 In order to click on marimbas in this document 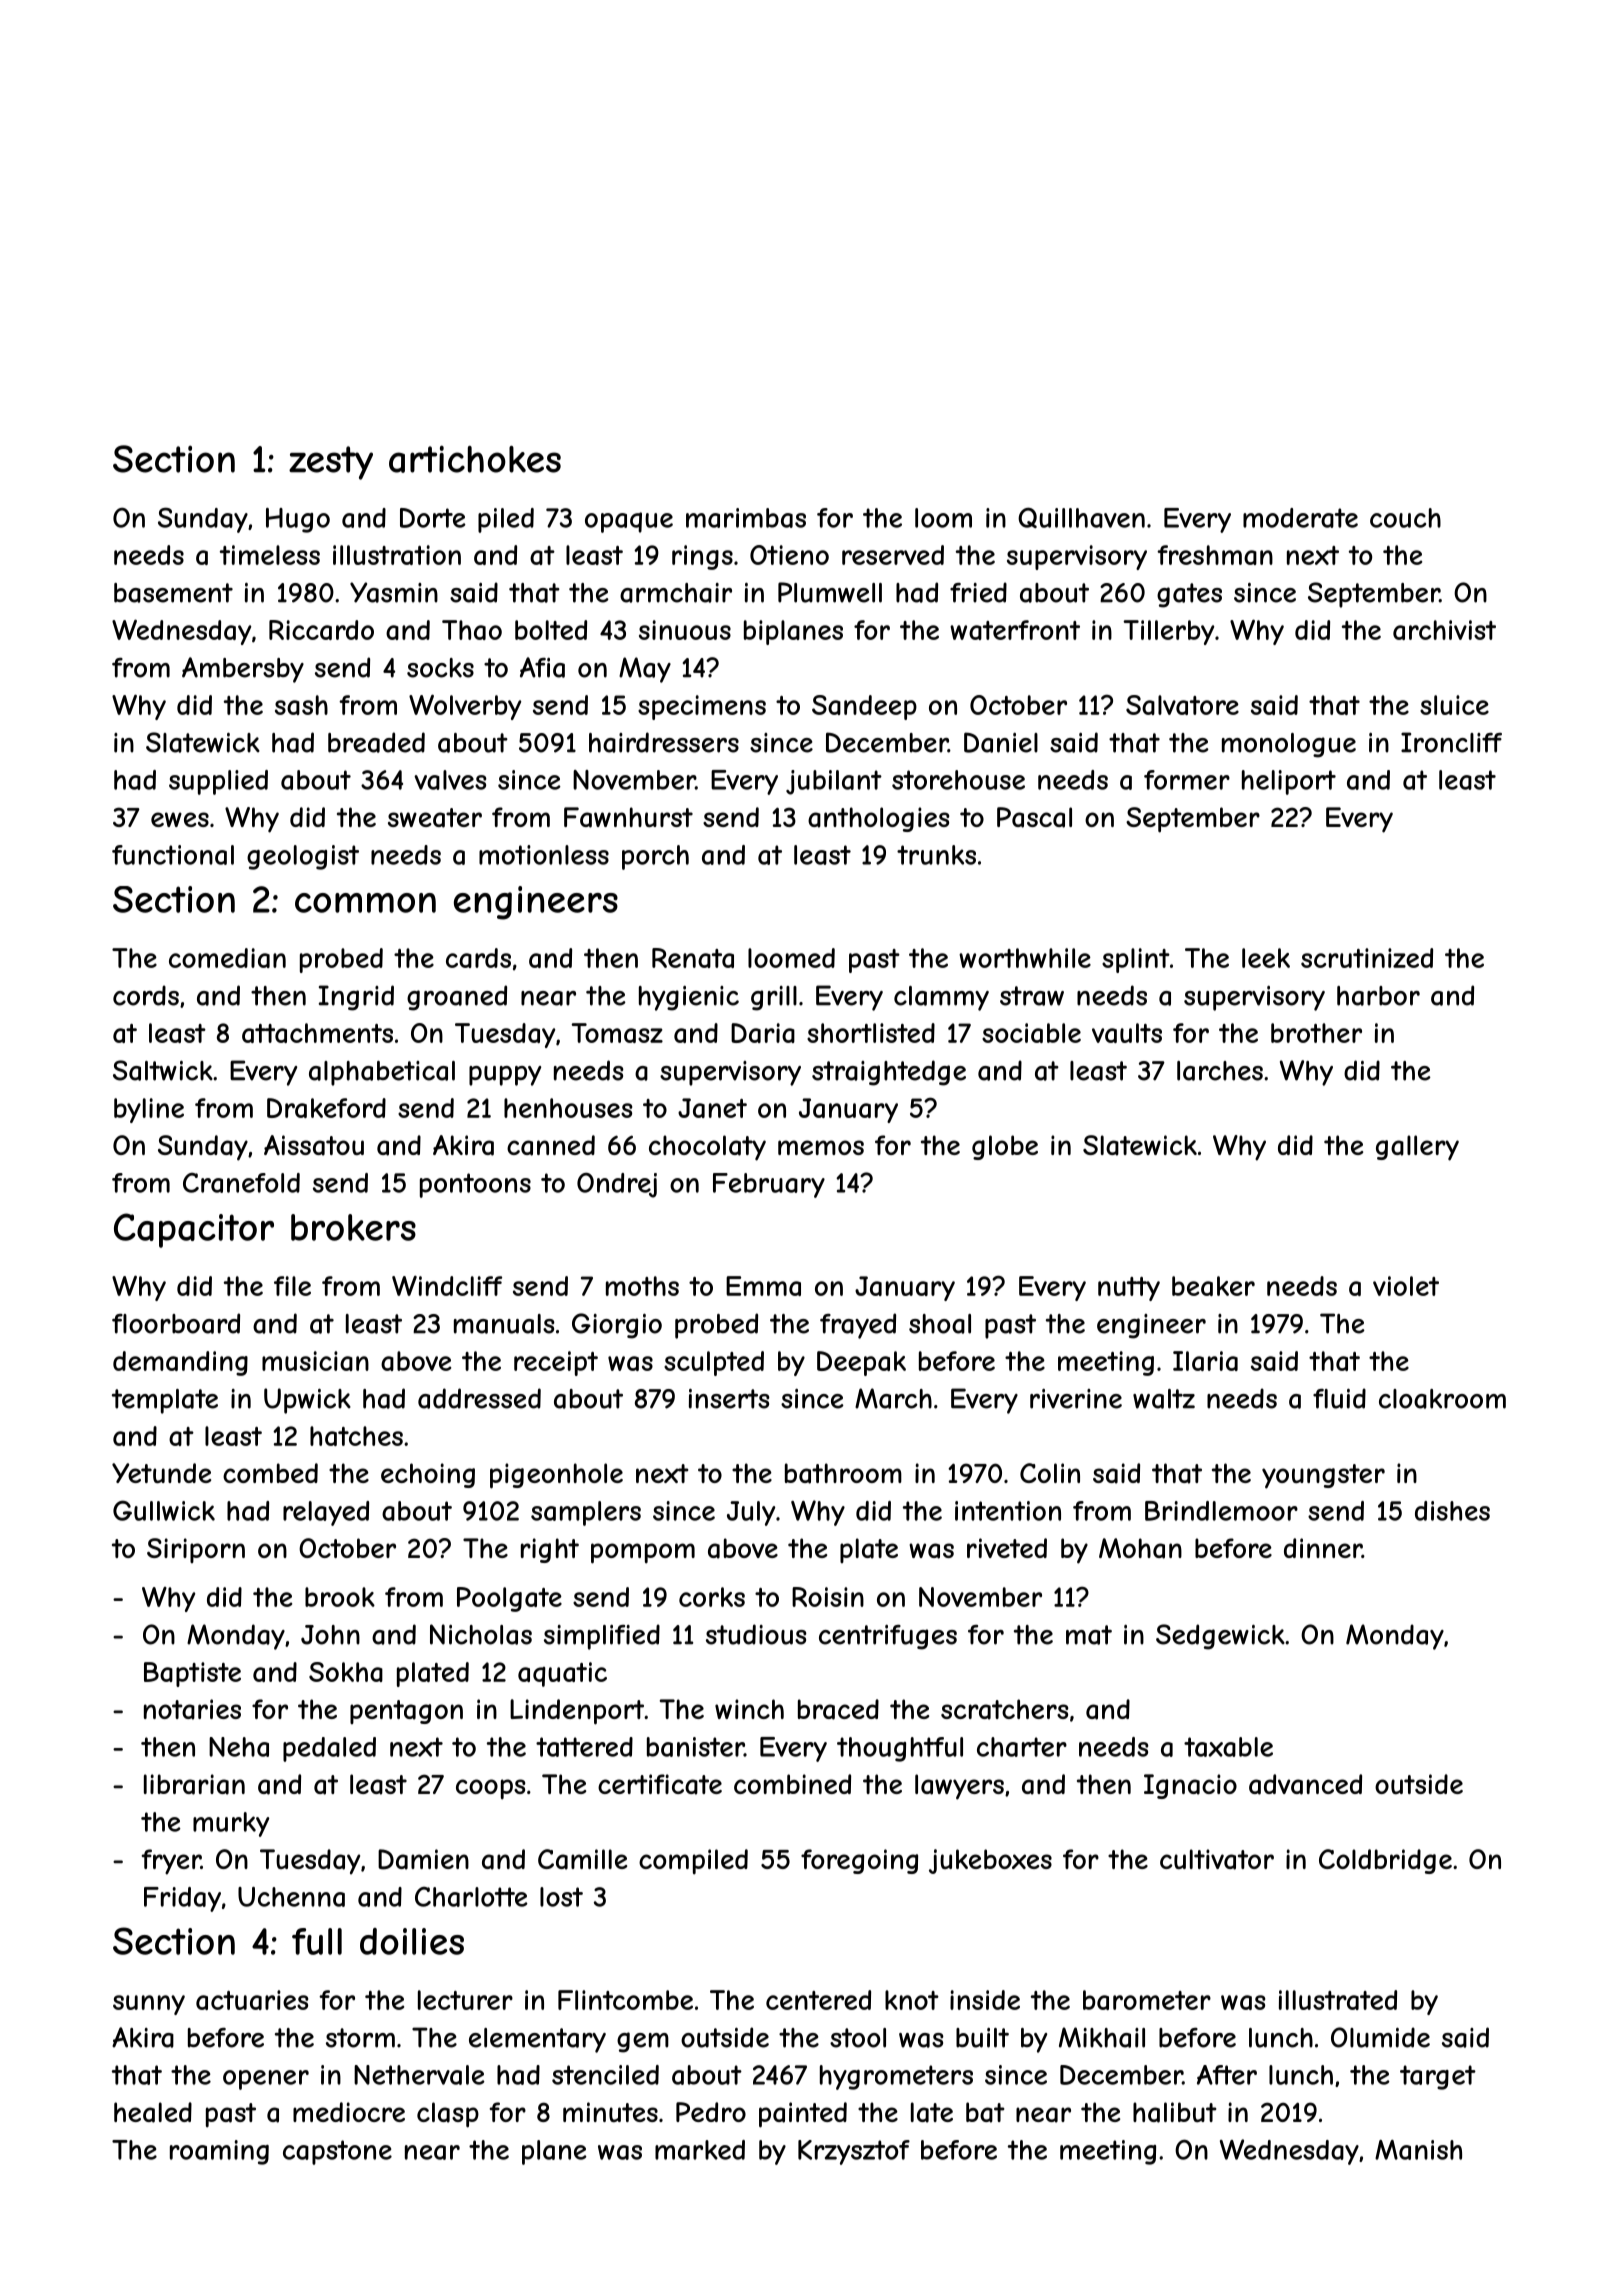, I will do `click(746, 518)`.
